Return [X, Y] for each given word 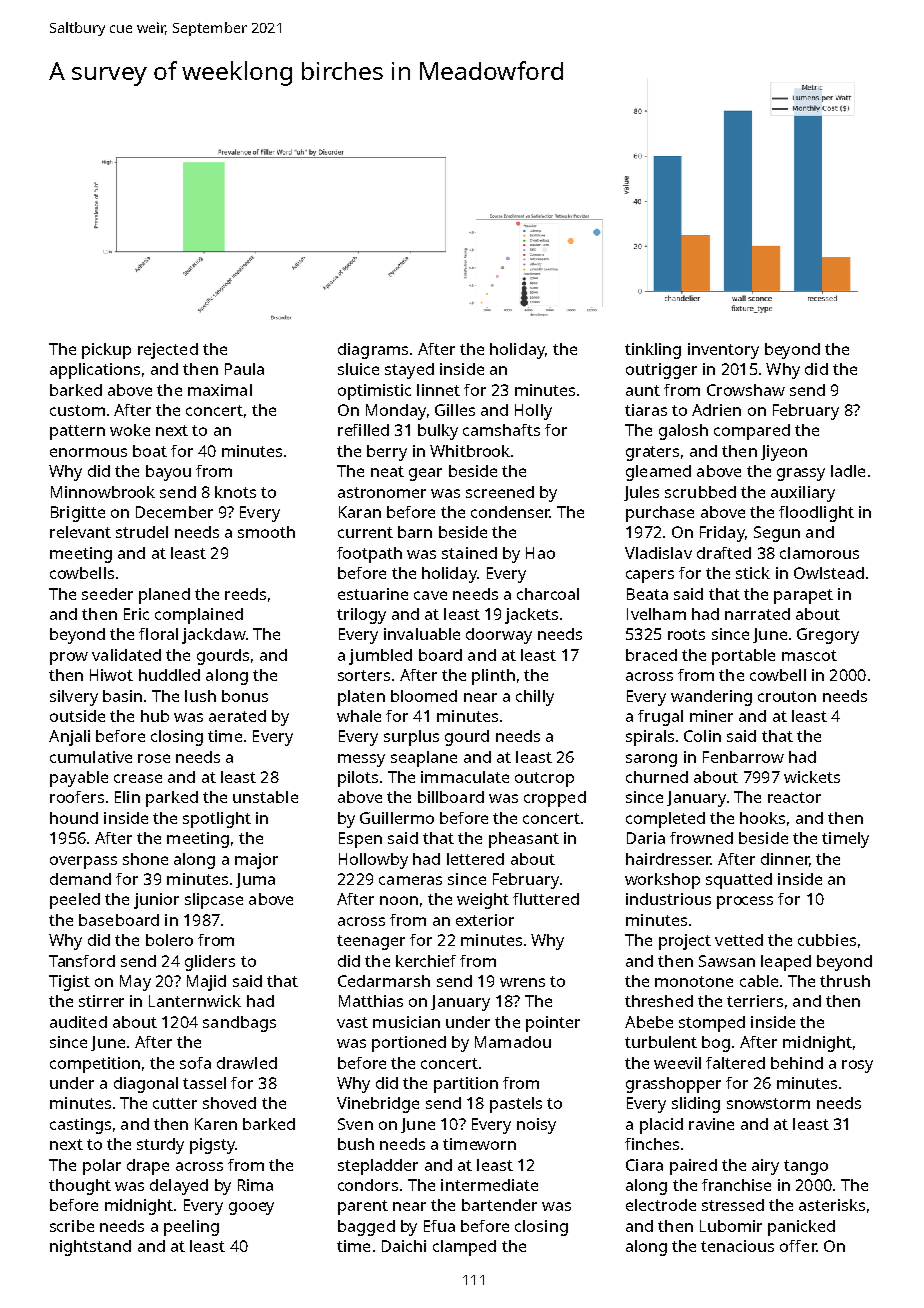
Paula [244, 369]
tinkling [653, 351]
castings [80, 1126]
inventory [723, 351]
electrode [661, 1205]
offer [798, 1246]
